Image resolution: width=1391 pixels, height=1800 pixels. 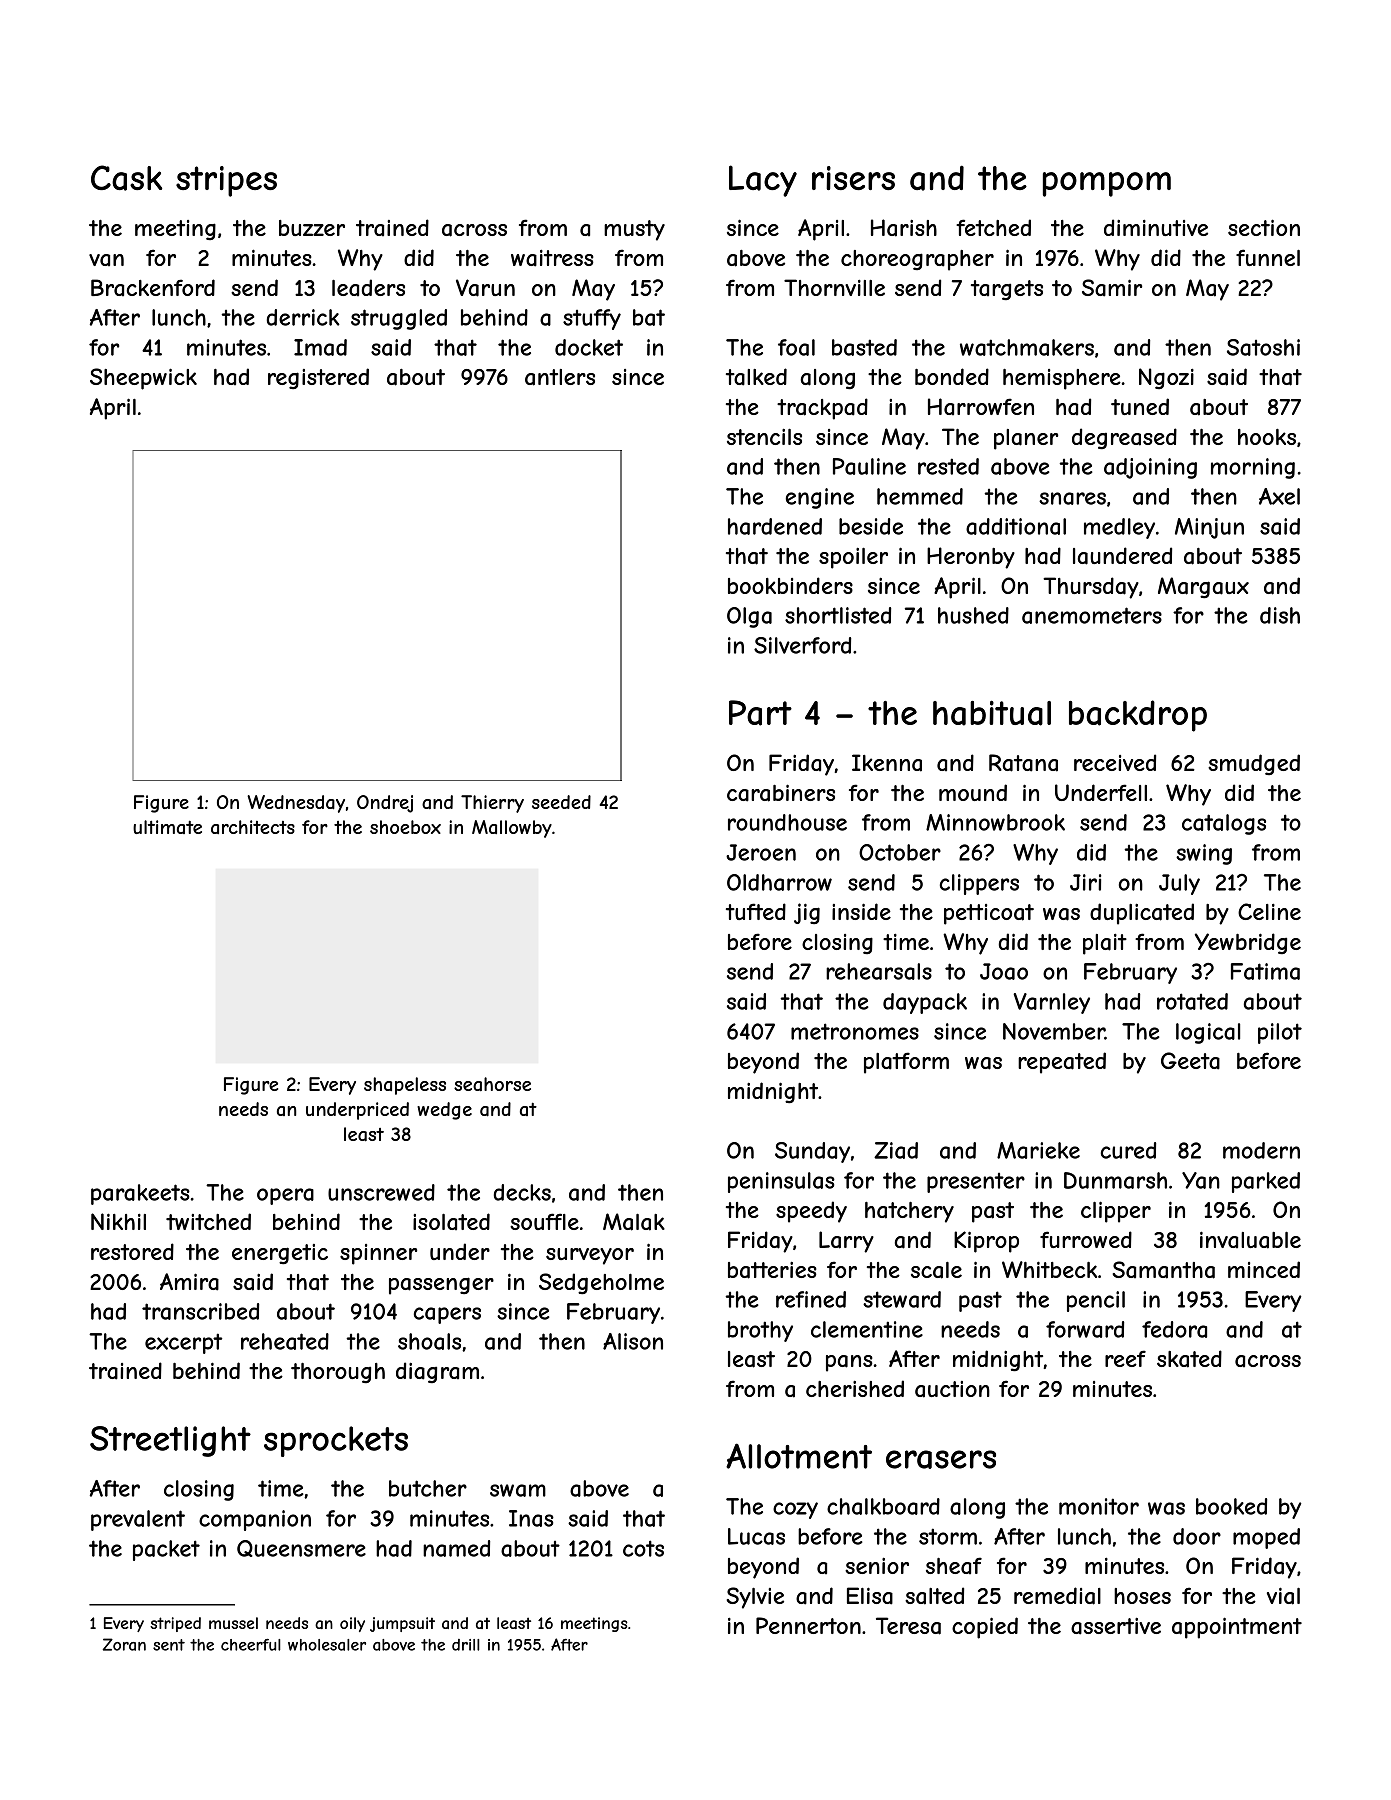 What do you see at coordinates (492, 1084) in the page?
I see `seahorse` at bounding box center [492, 1084].
